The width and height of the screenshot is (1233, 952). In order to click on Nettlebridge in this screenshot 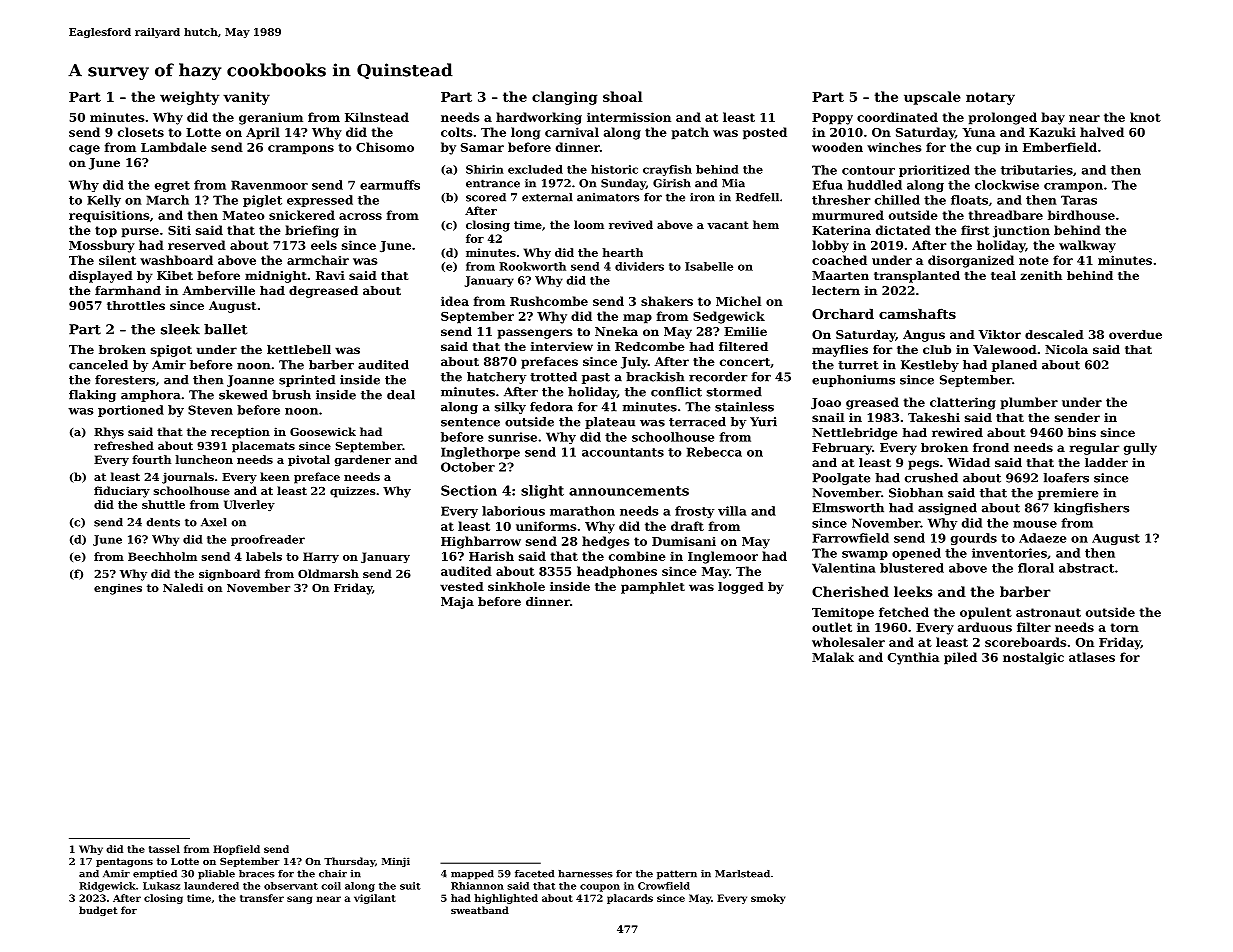, I will do `click(855, 434)`.
